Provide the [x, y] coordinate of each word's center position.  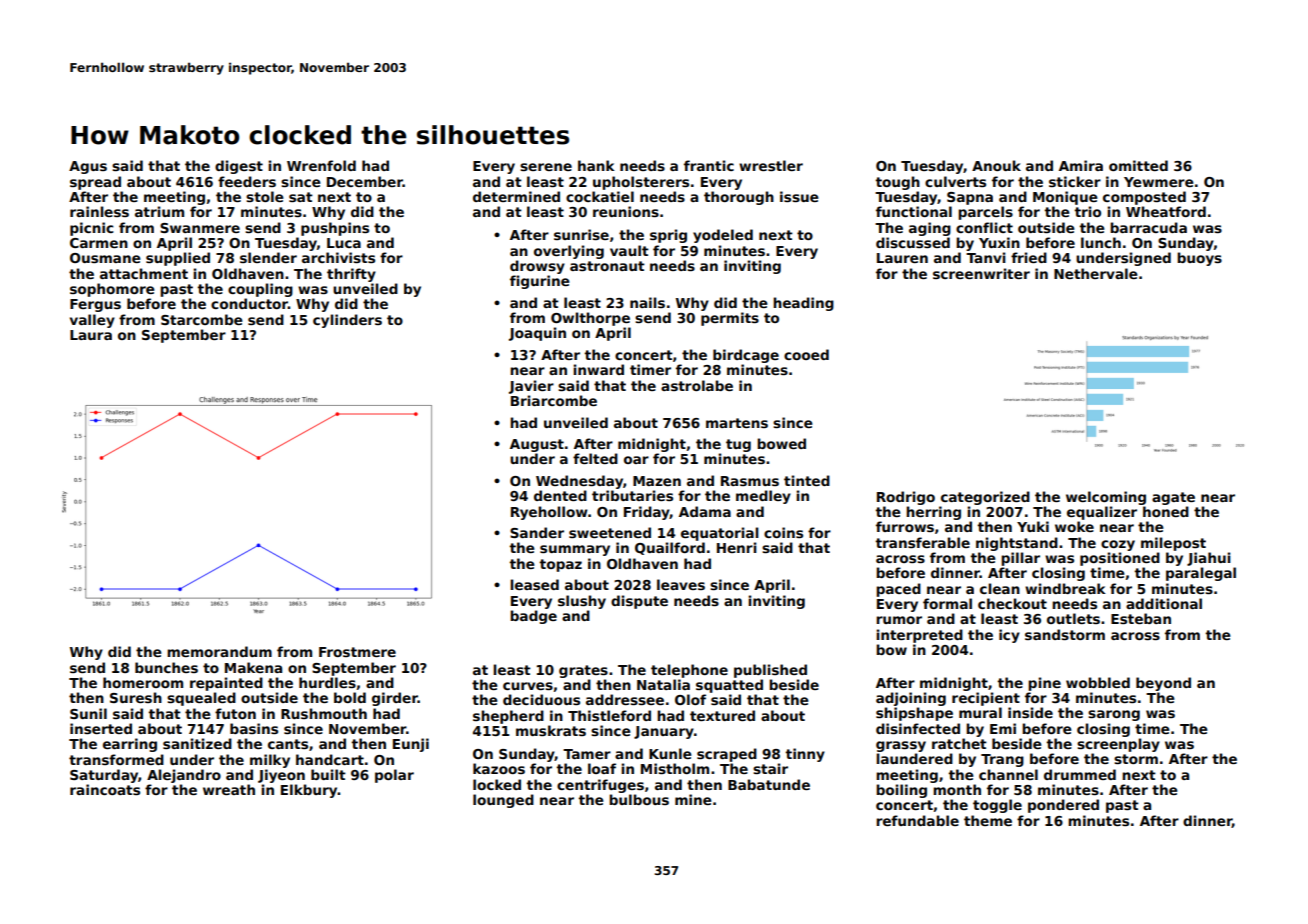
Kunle [670, 753]
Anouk [996, 165]
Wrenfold [321, 165]
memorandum [219, 651]
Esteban [1141, 618]
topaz [560, 565]
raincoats [105, 789]
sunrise [581, 234]
